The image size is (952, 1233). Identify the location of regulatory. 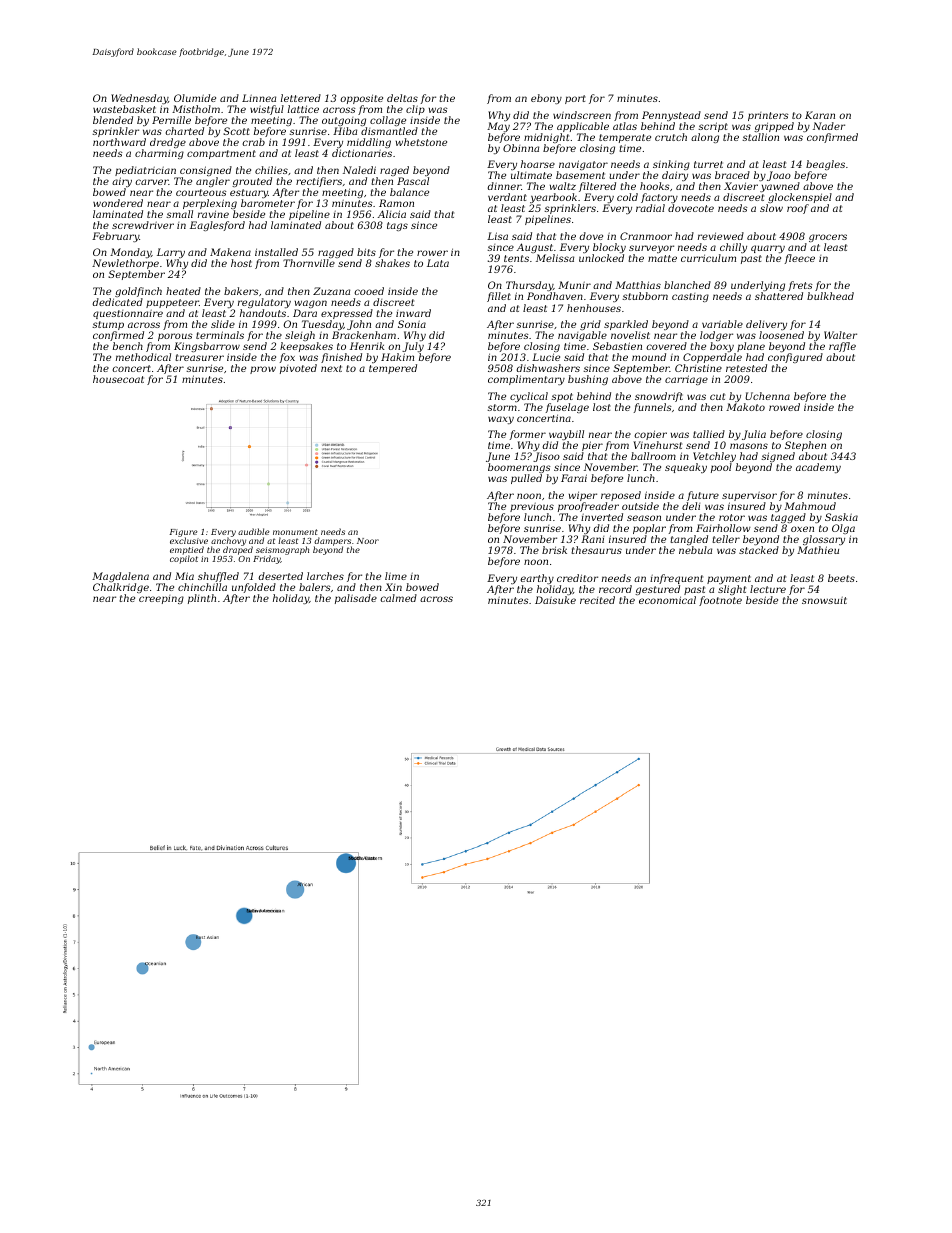
(264, 303).
